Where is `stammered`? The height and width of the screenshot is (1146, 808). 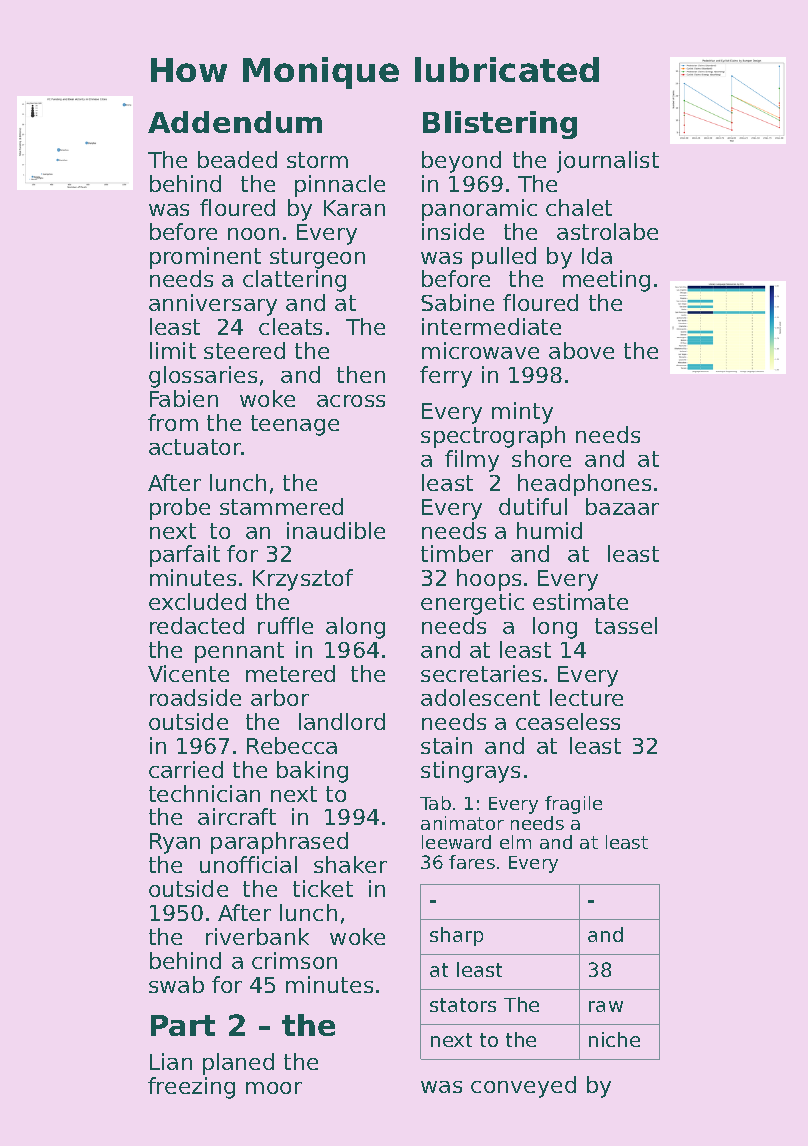
stammered is located at coordinates (281, 506).
